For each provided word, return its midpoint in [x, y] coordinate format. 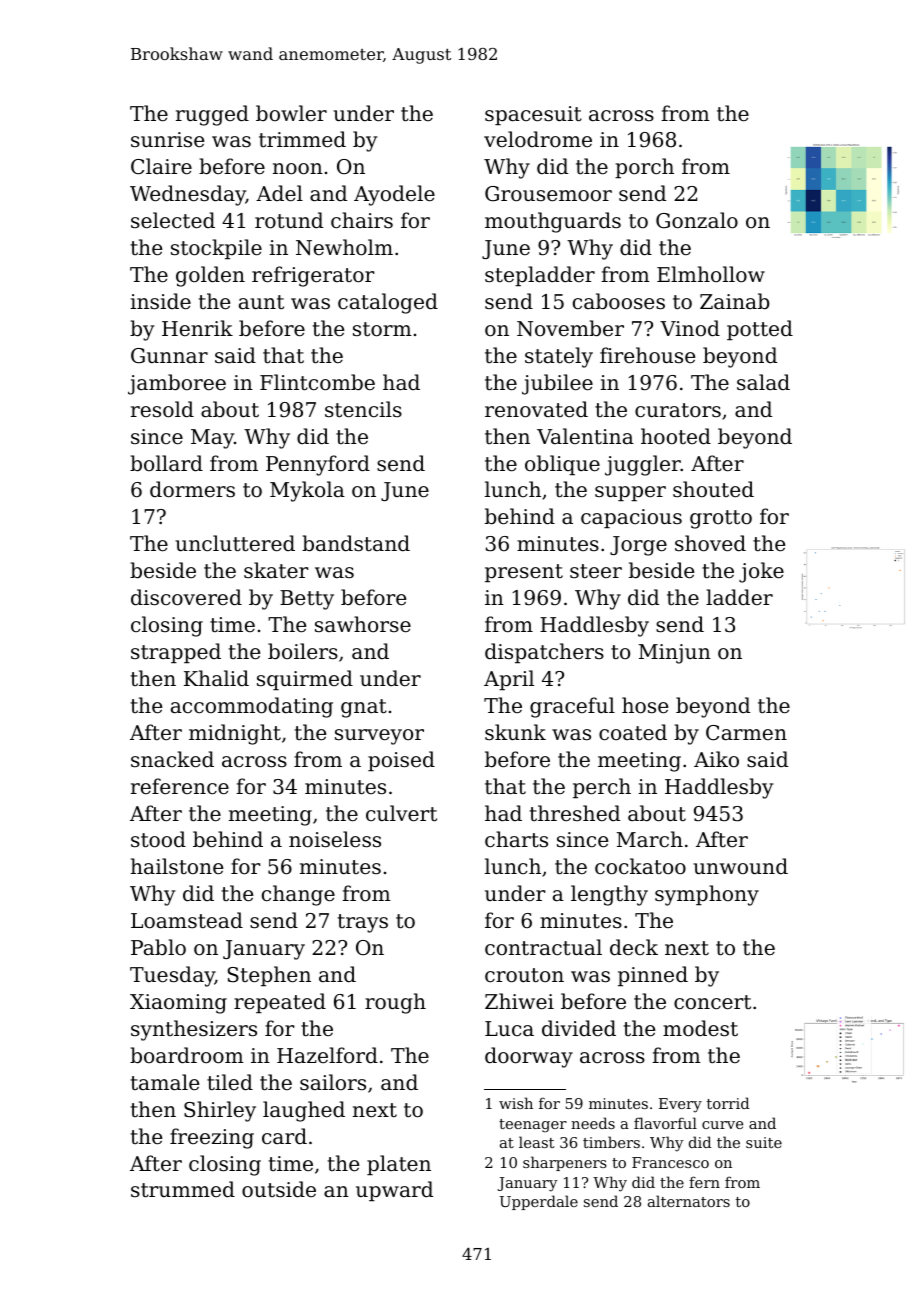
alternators [689, 1201]
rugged [212, 115]
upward [394, 1191]
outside [279, 1189]
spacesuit [533, 115]
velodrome [538, 139]
